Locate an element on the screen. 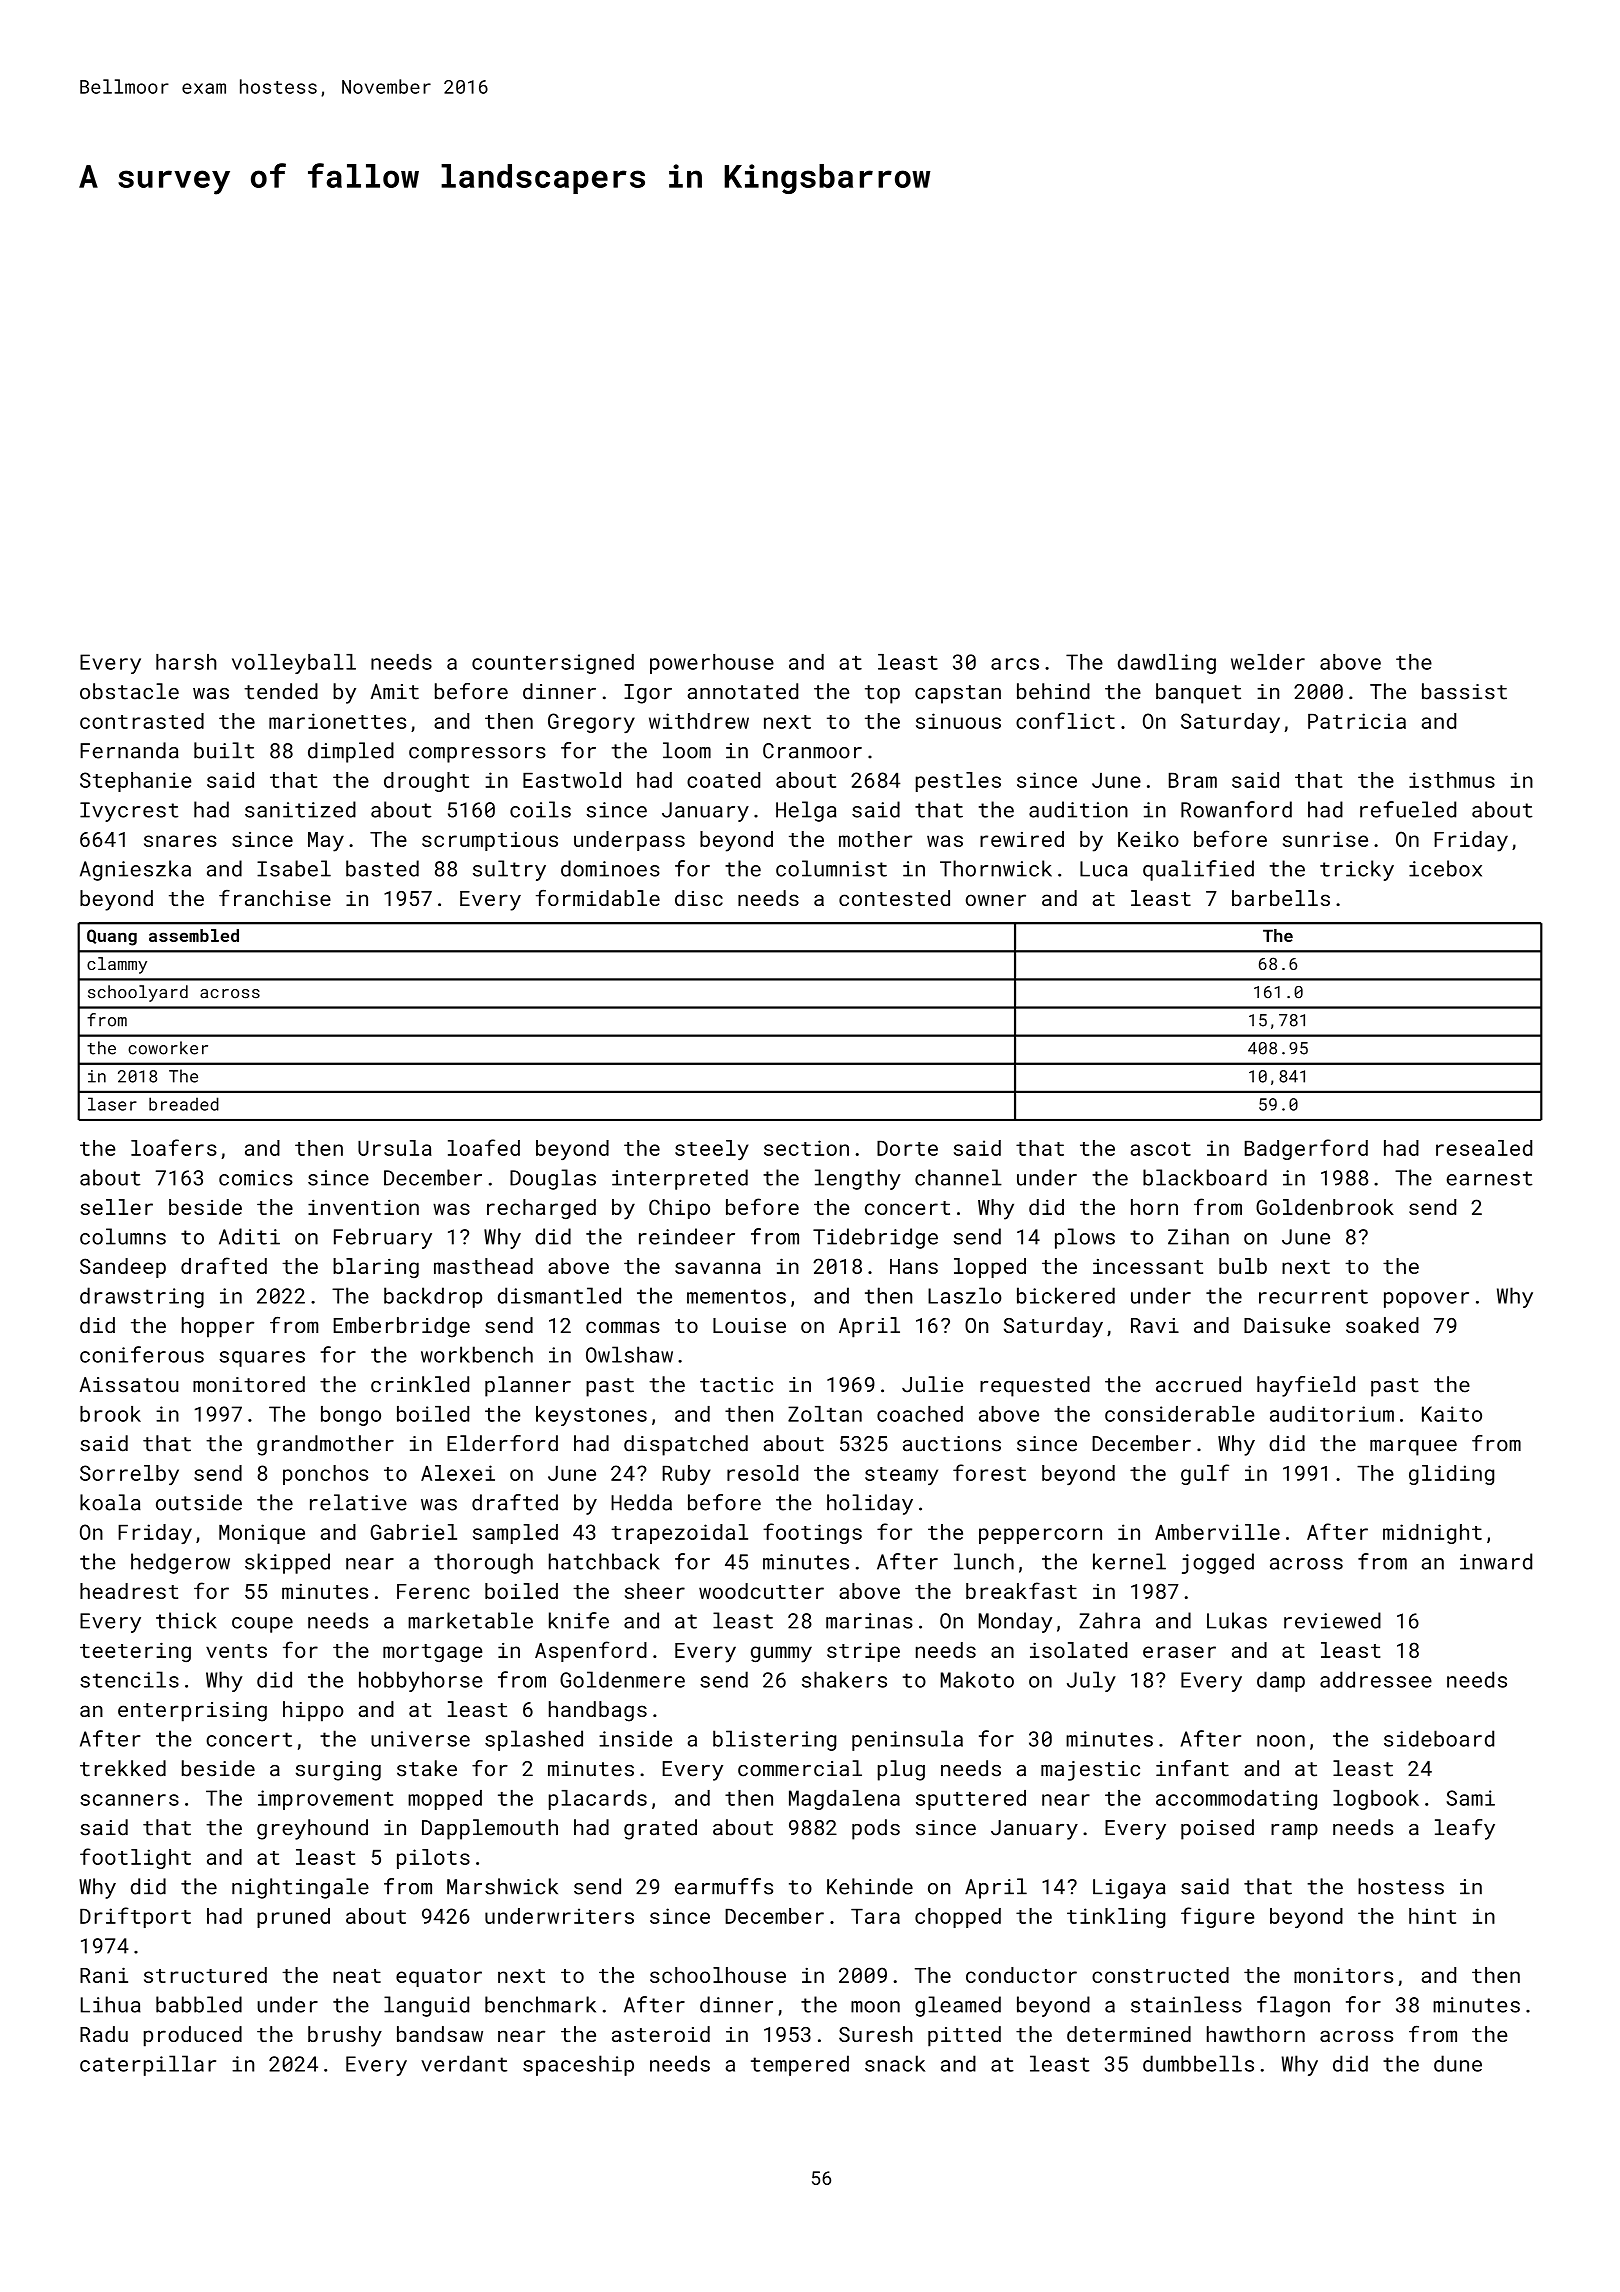  Rani is located at coordinates (104, 1975).
